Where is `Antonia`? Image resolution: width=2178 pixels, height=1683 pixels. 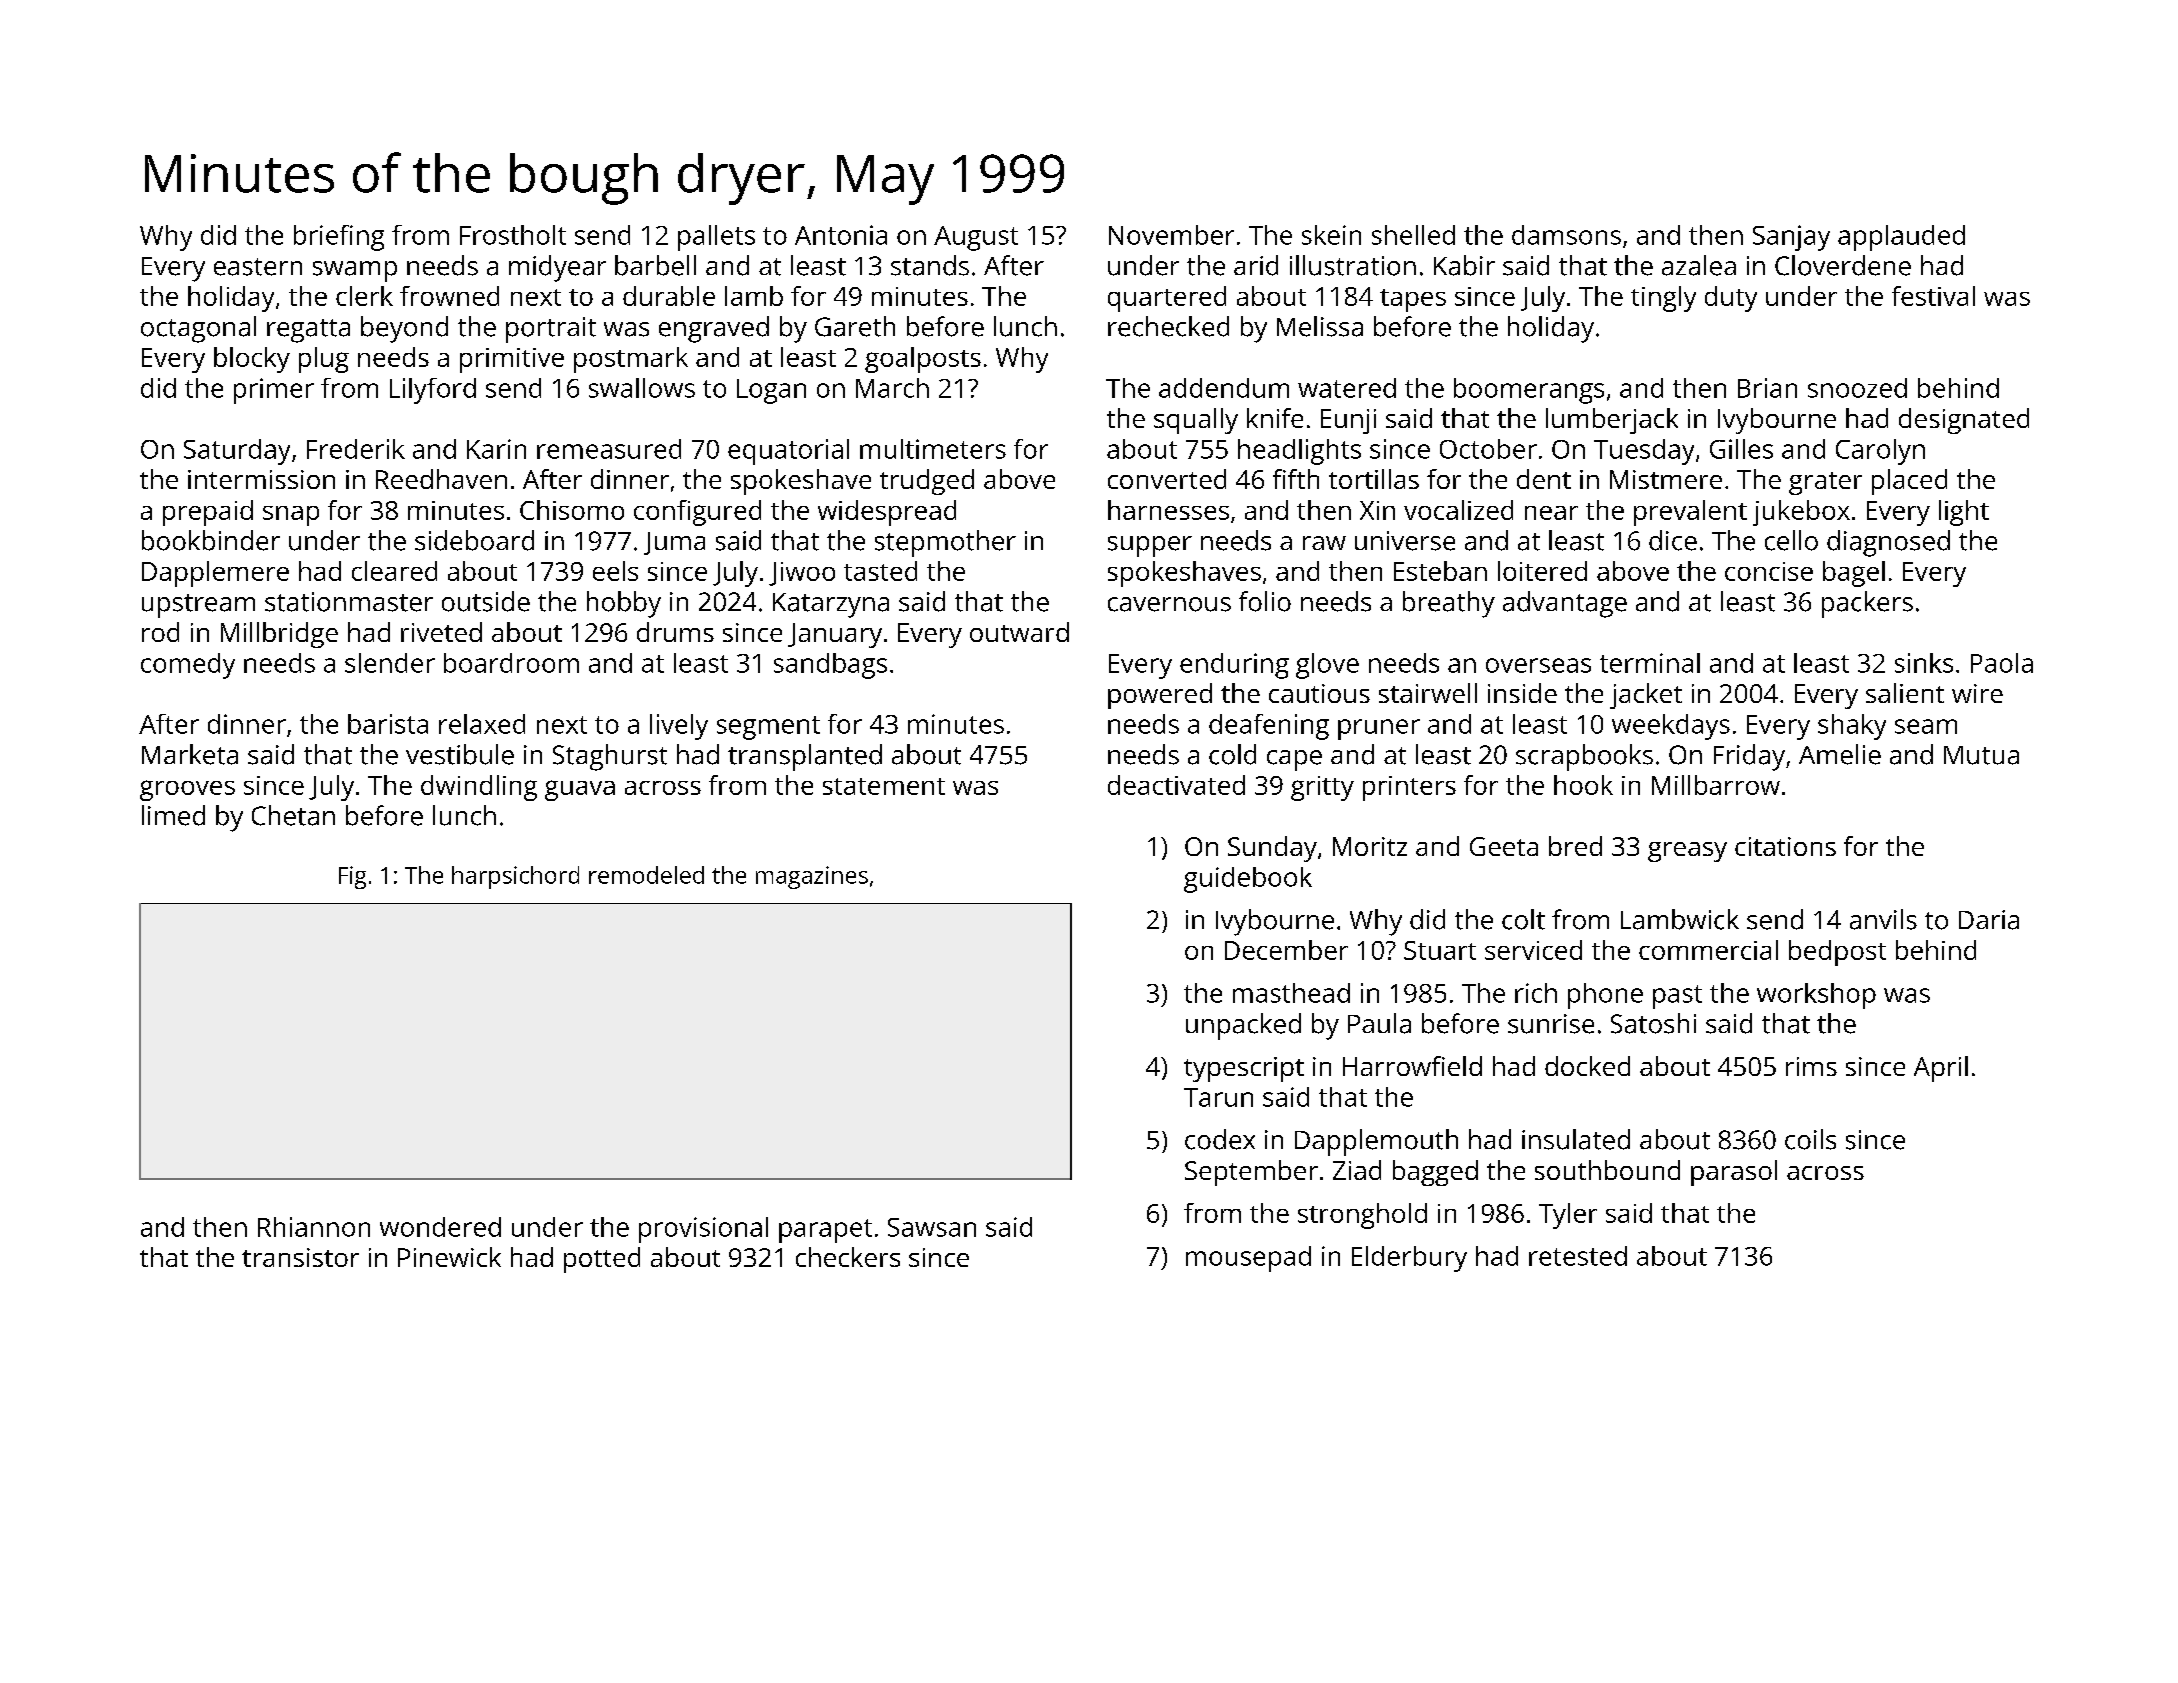 Antonia is located at coordinates (841, 235).
